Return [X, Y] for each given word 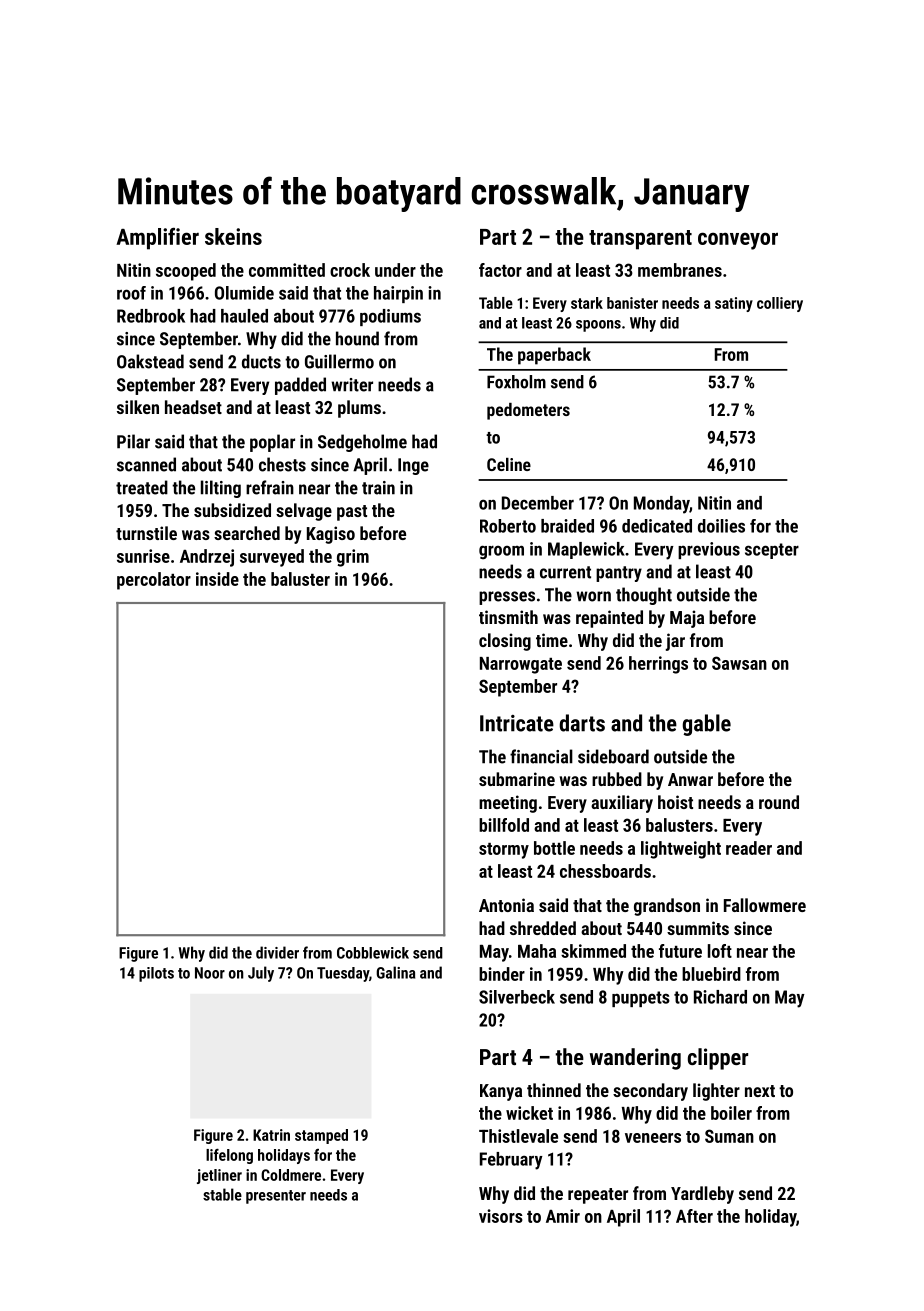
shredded [543, 928]
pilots [156, 974]
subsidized [232, 510]
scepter [772, 551]
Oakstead [150, 361]
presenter [276, 1197]
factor [500, 270]
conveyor [738, 241]
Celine [509, 464]
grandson [667, 907]
